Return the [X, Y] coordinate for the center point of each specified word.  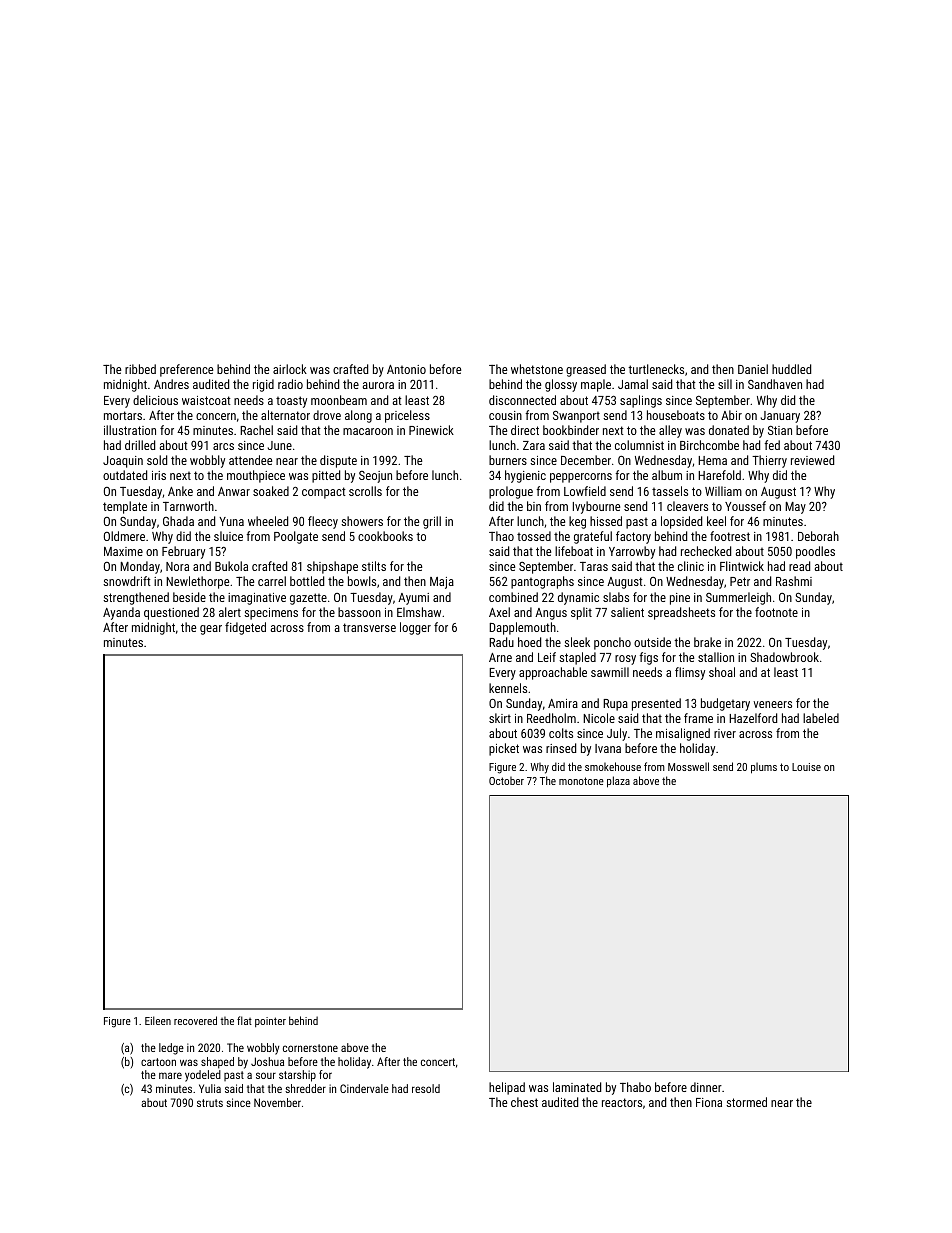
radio [290, 384]
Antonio [406, 369]
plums [764, 768]
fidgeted [245, 628]
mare [170, 1075]
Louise [806, 767]
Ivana [608, 748]
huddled [791, 369]
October [506, 780]
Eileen [158, 1020]
